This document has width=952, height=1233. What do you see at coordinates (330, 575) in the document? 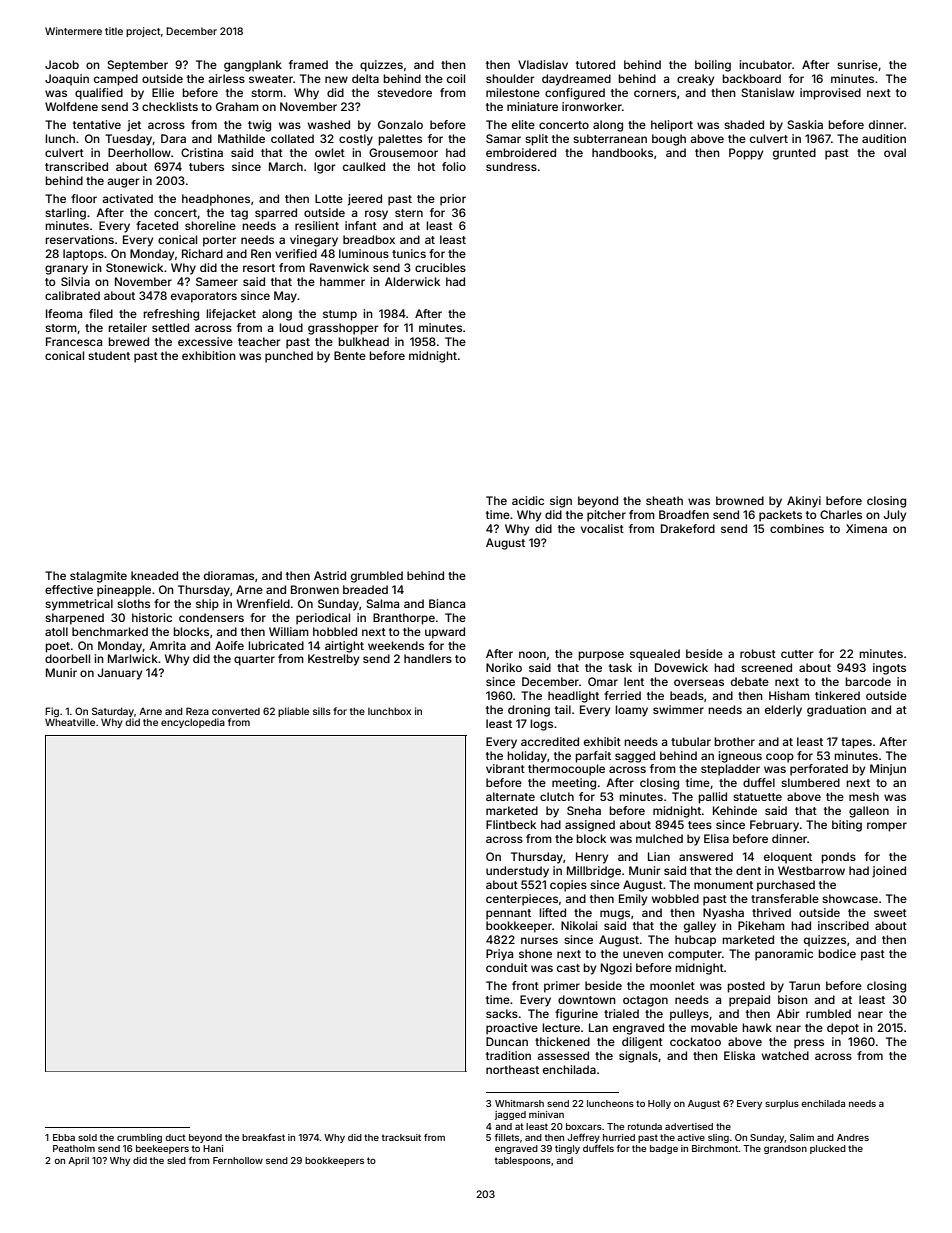
I see `Astrid` at bounding box center [330, 575].
